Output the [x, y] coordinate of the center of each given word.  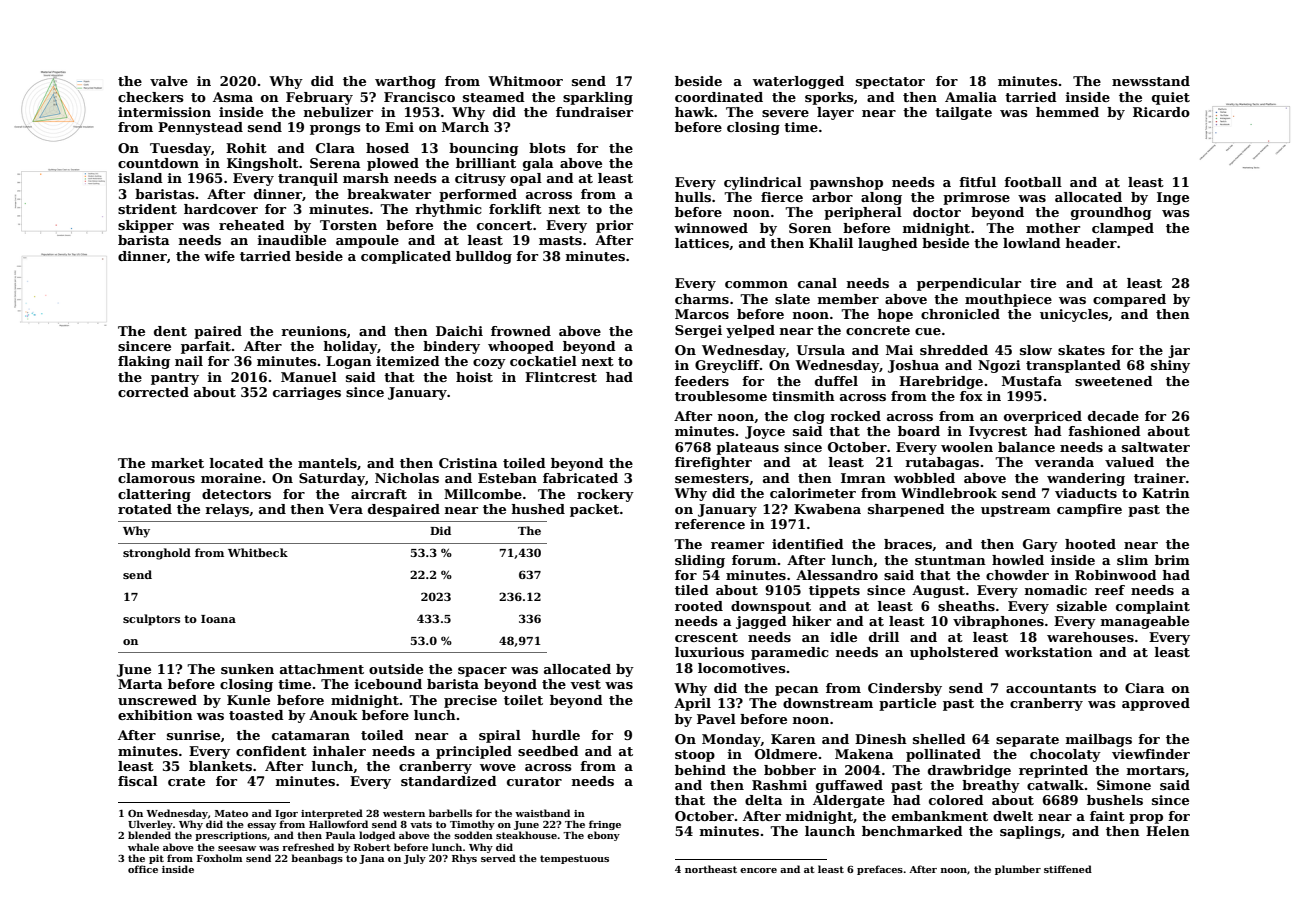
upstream [1016, 511]
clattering [154, 495]
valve [169, 81]
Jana [372, 859]
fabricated [580, 478]
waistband [542, 813]
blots [547, 148]
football [1033, 182]
